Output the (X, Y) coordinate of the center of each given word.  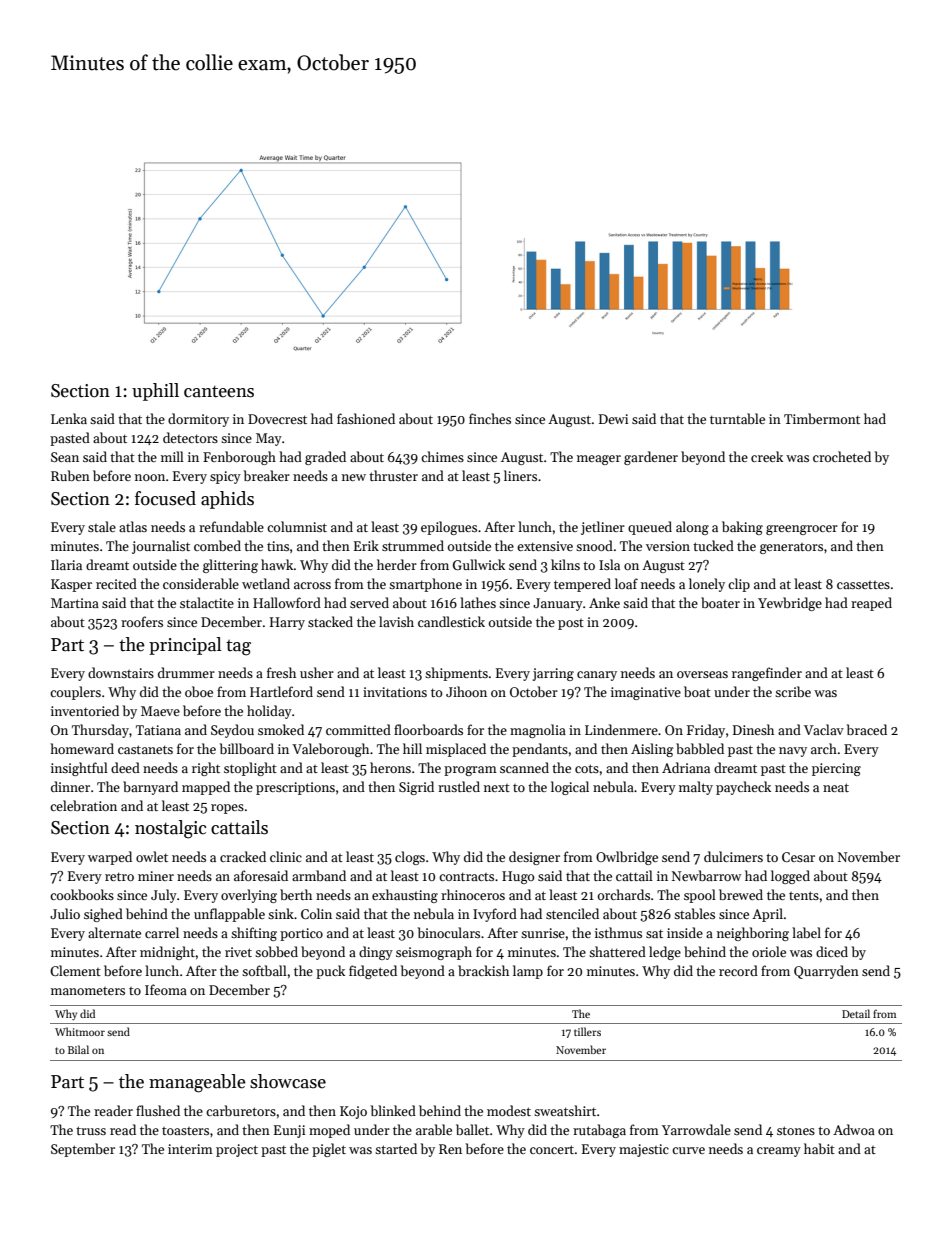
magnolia (538, 731)
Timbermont (822, 418)
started (396, 1148)
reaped (871, 604)
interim (190, 1149)
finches (490, 418)
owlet (152, 856)
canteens (219, 391)
